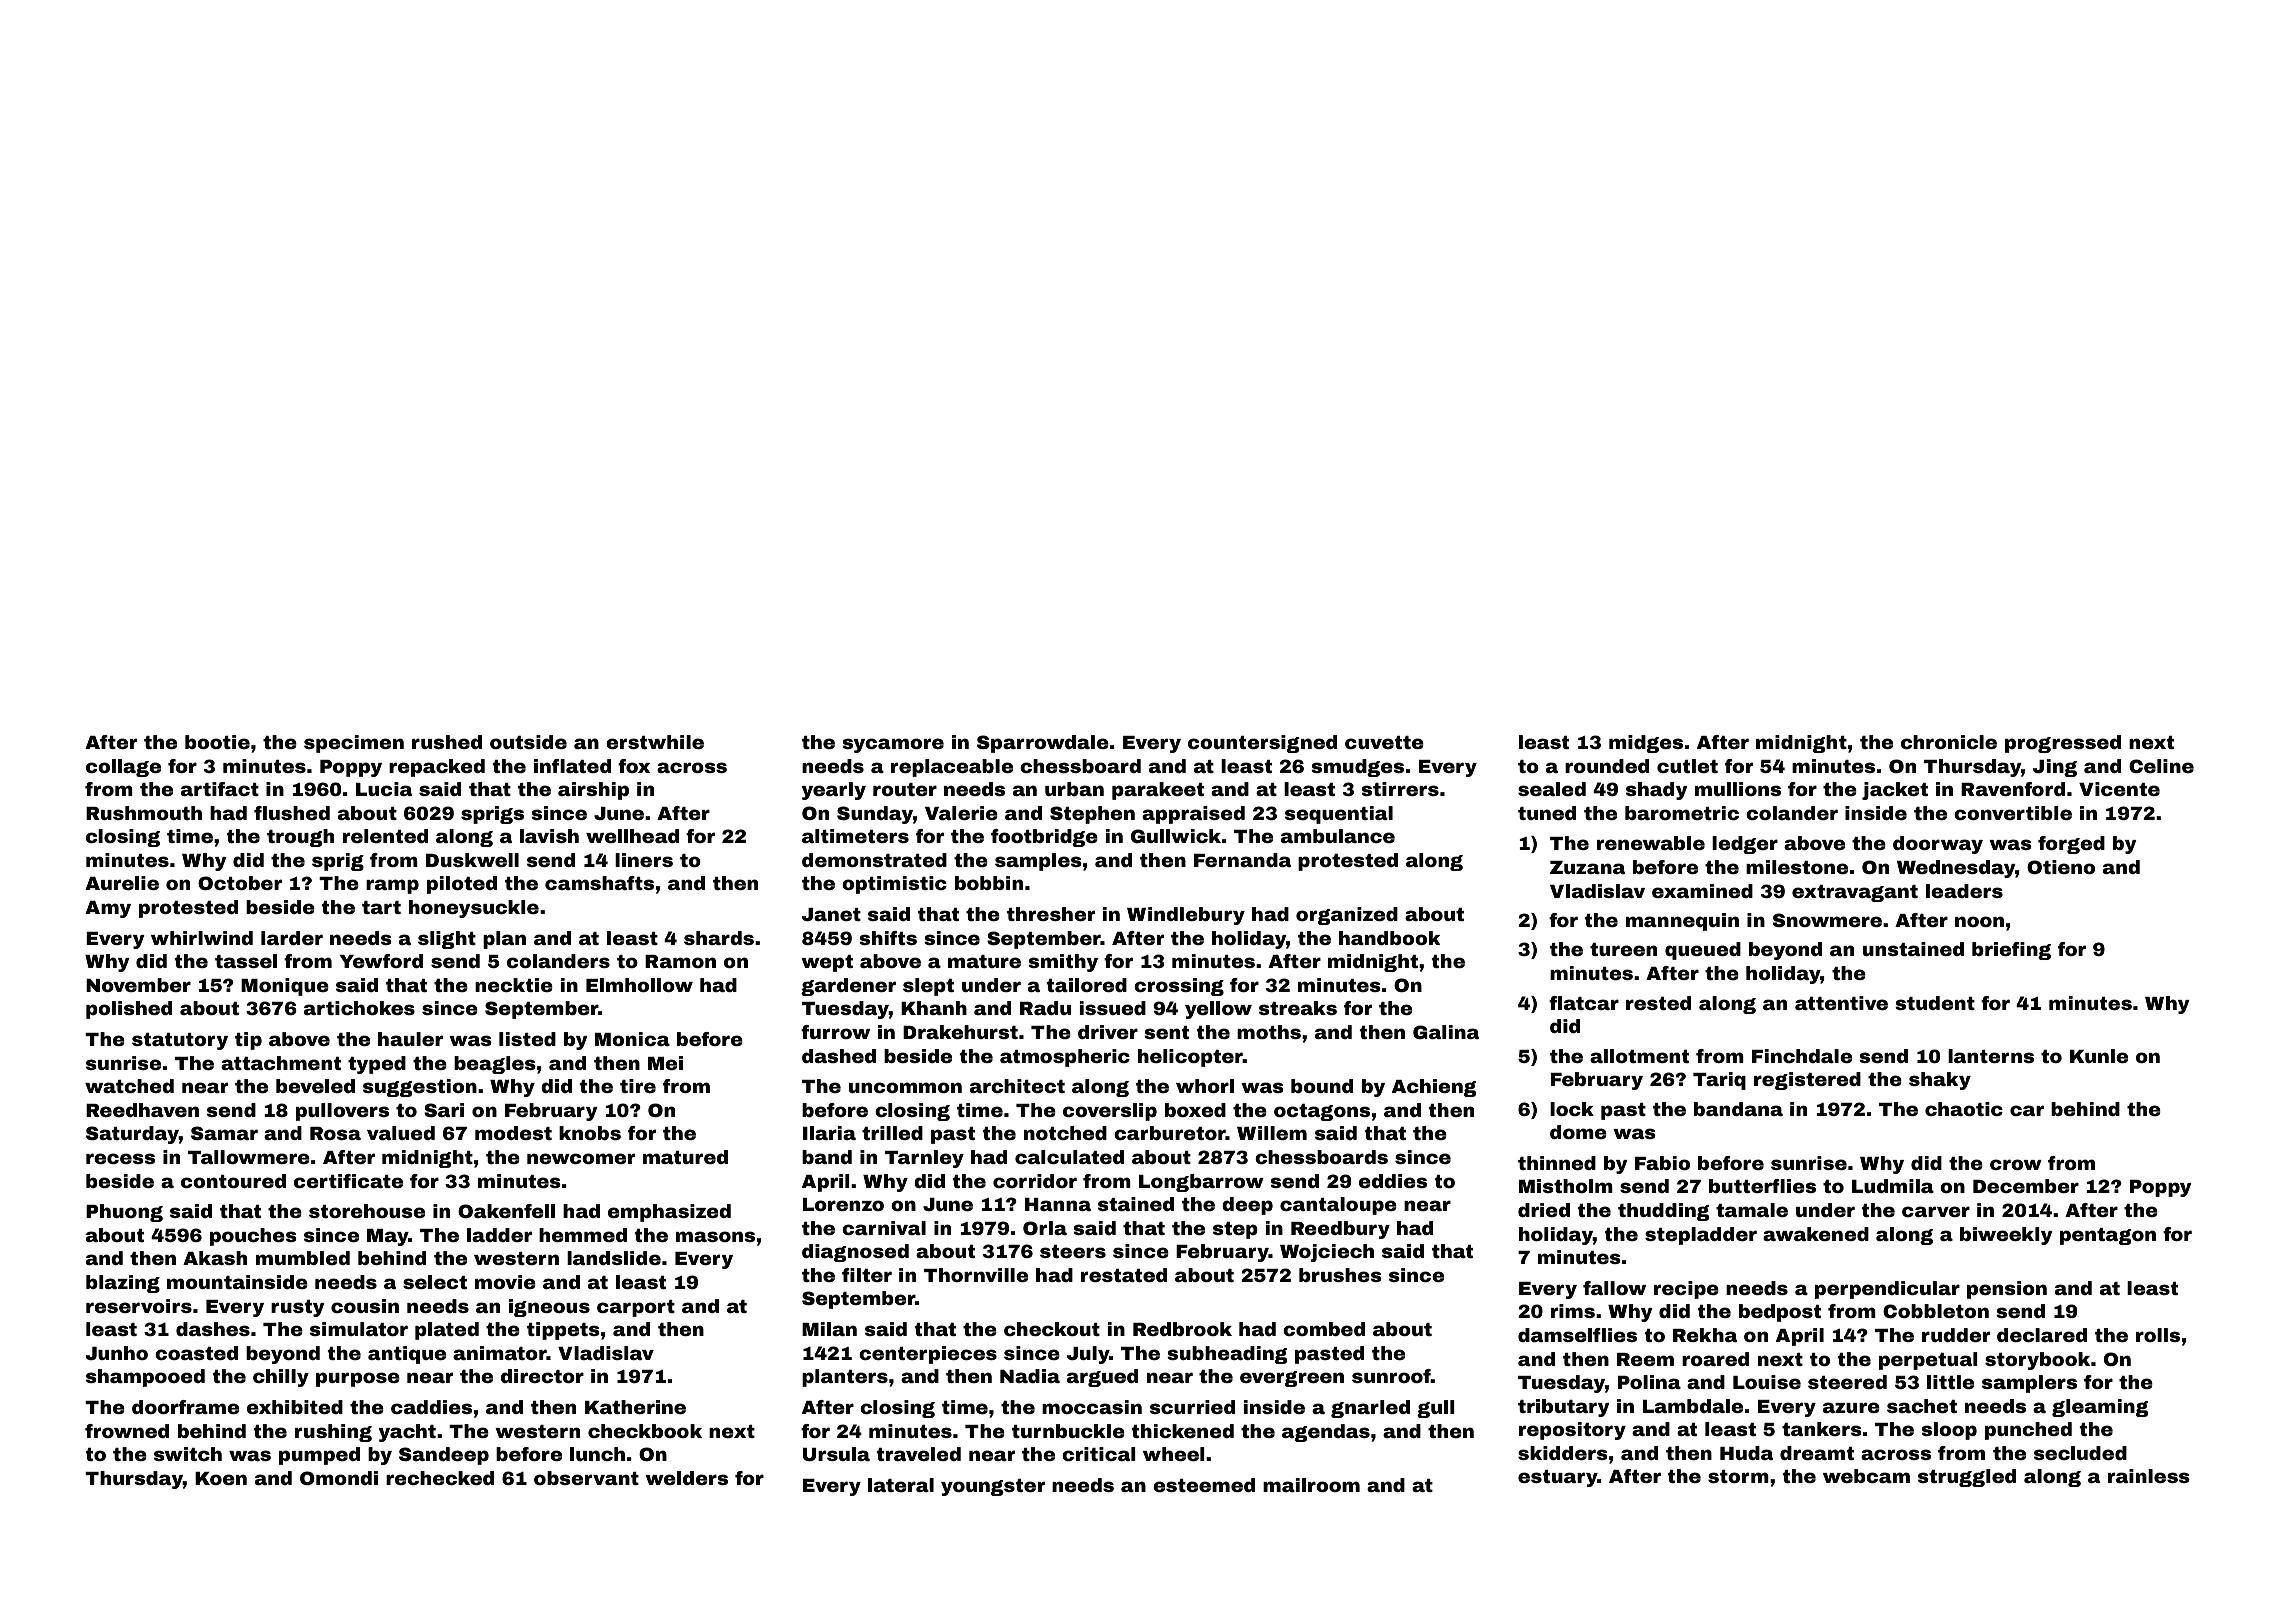  What do you see at coordinates (1446, 1032) in the screenshot?
I see `Galina` at bounding box center [1446, 1032].
